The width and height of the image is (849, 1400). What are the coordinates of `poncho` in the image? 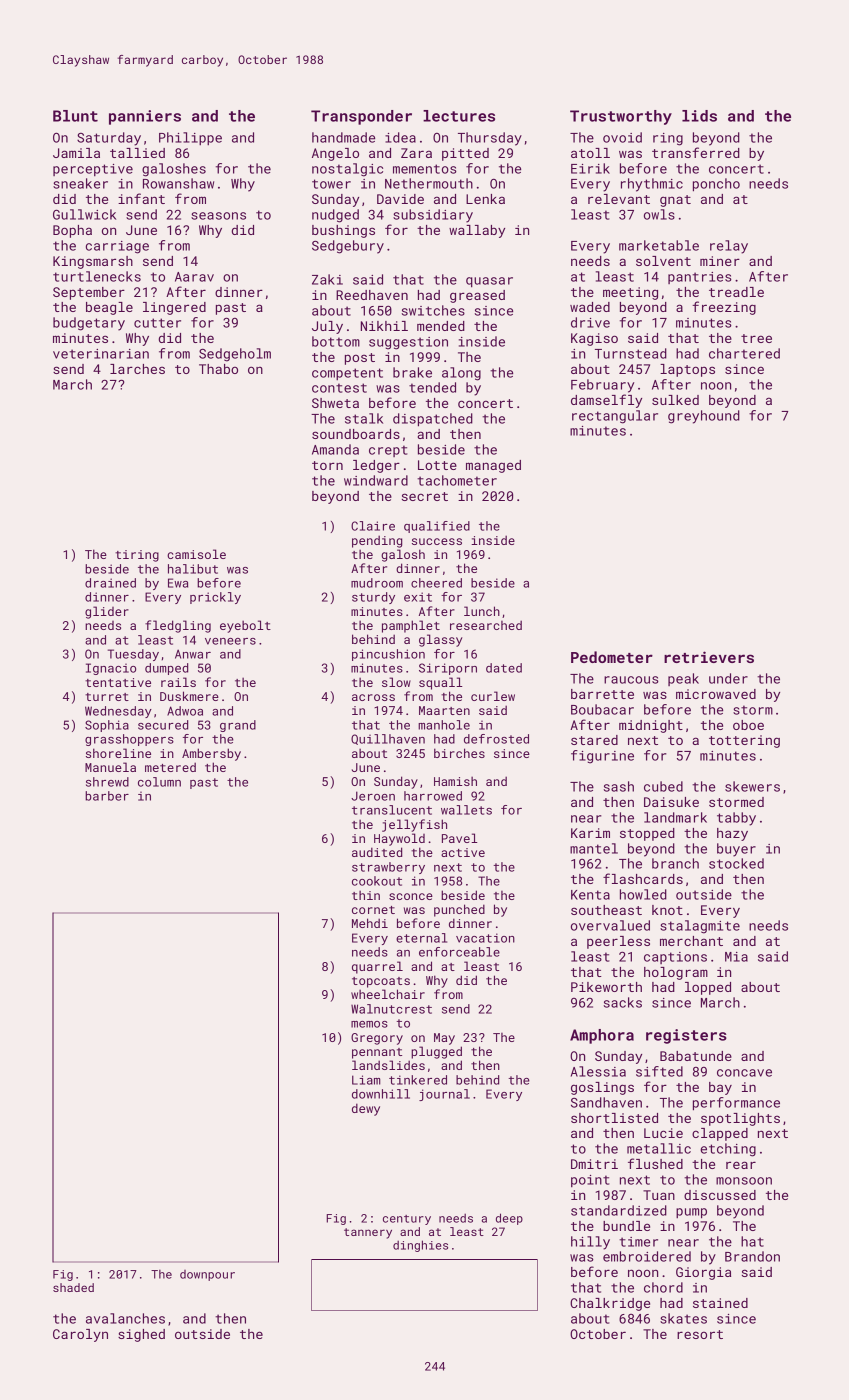 It's located at (716, 185).
